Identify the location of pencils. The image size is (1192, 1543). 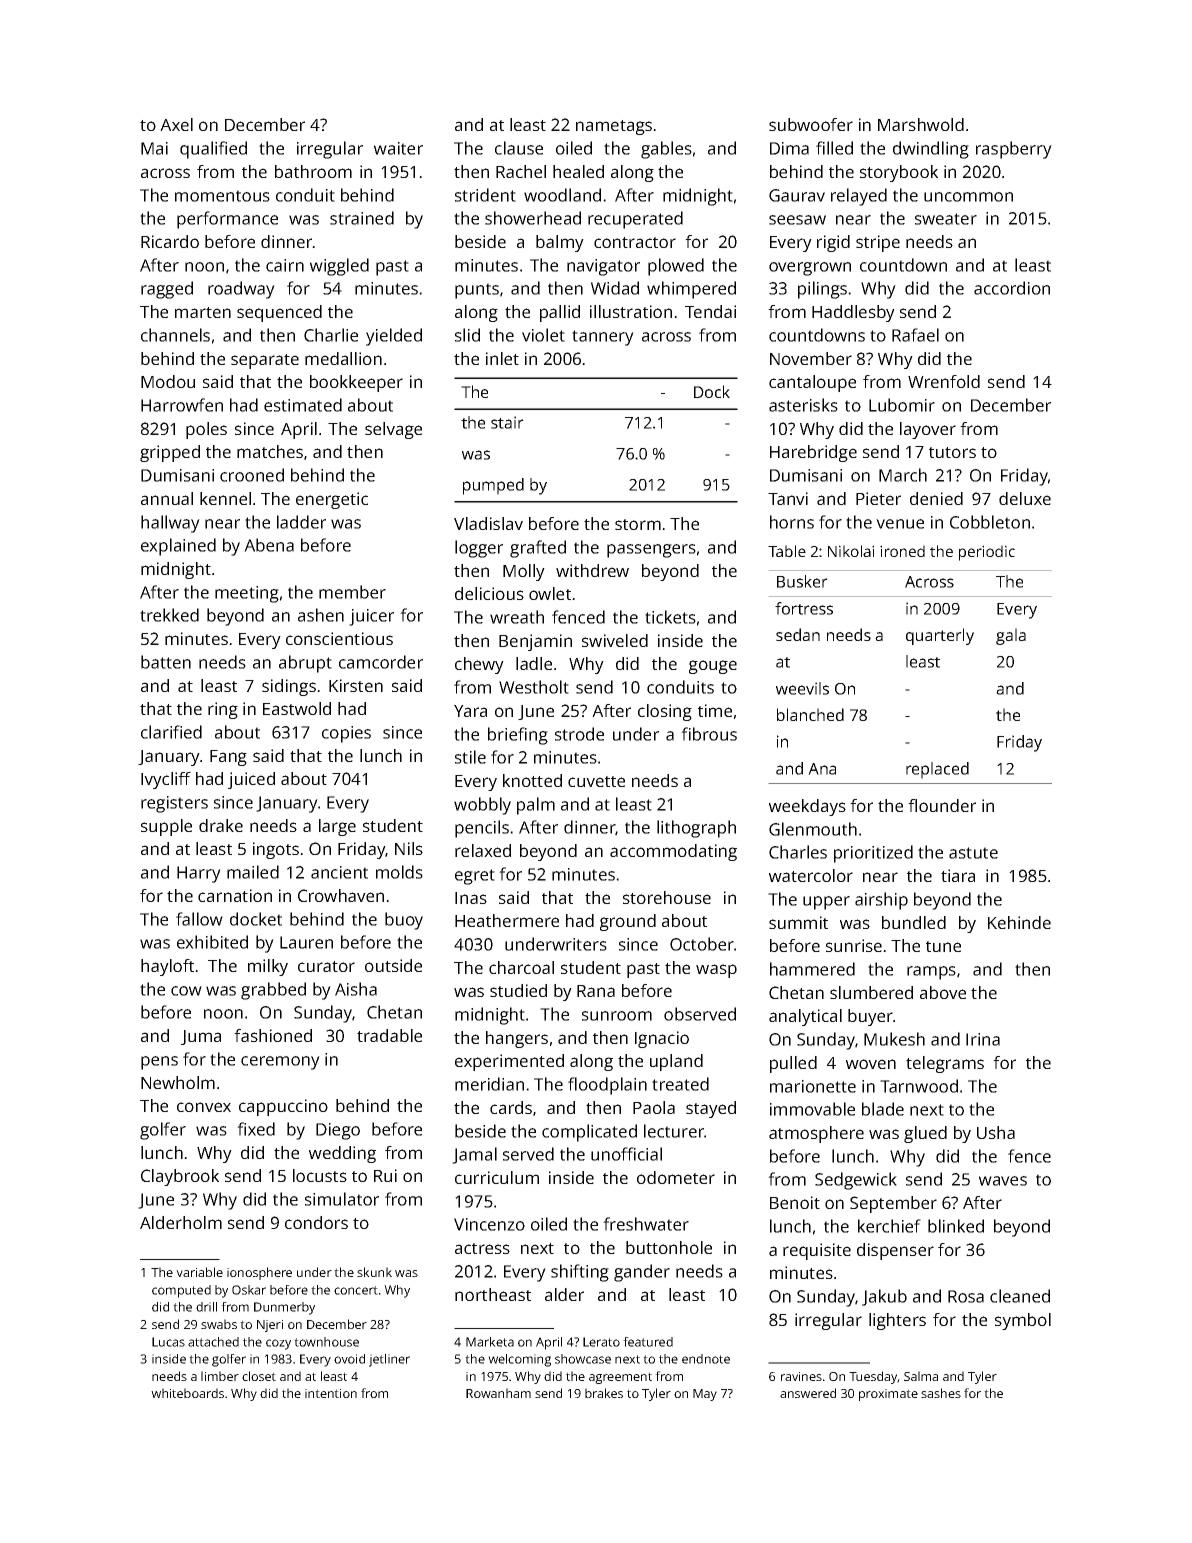
(482, 829).
